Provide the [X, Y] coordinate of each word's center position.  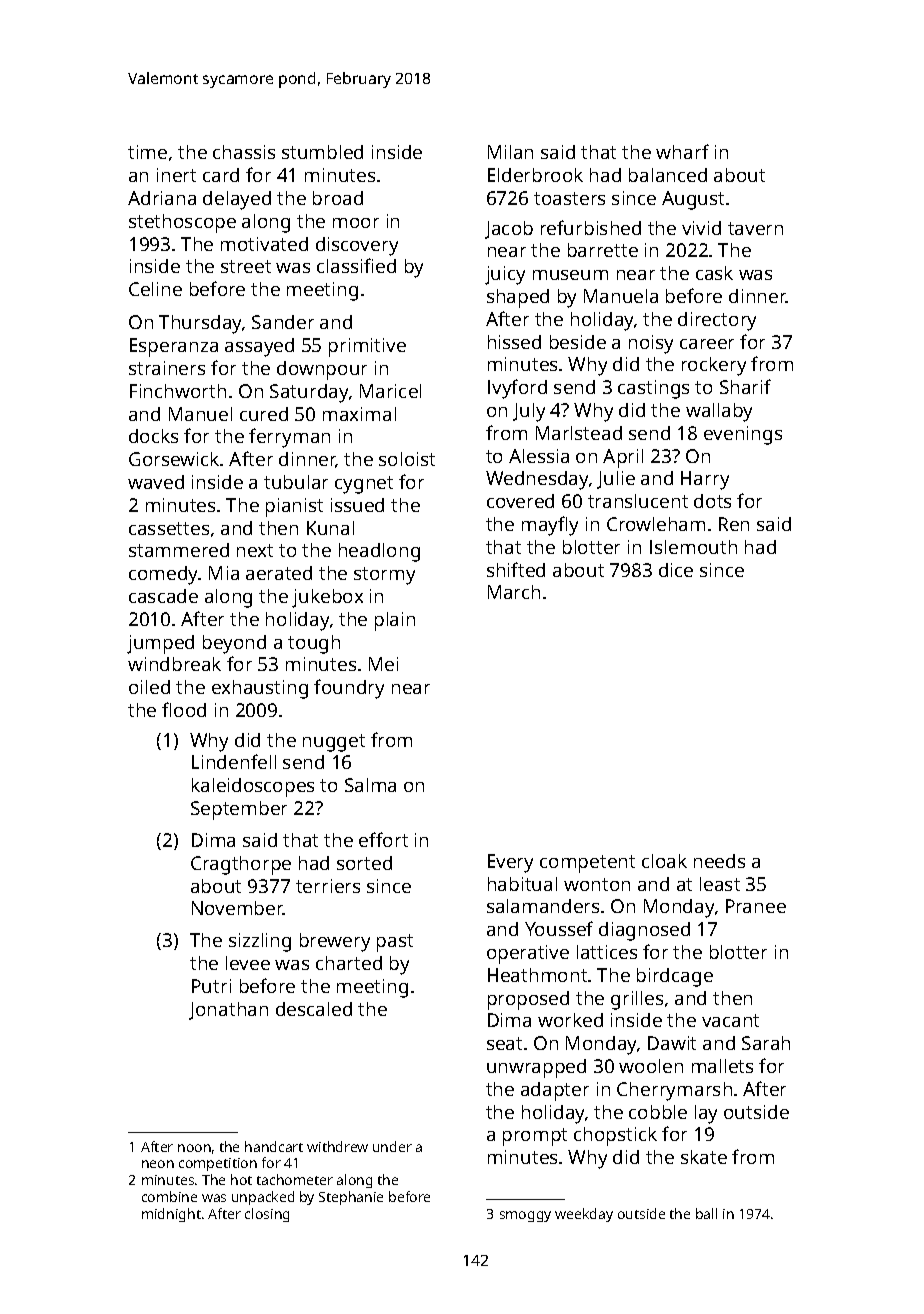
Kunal [330, 528]
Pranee [756, 906]
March [514, 592]
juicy [505, 275]
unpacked [263, 1198]
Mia [224, 573]
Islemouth [693, 547]
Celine [155, 289]
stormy [384, 576]
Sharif [745, 386]
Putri [211, 986]
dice [676, 570]
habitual [522, 884]
